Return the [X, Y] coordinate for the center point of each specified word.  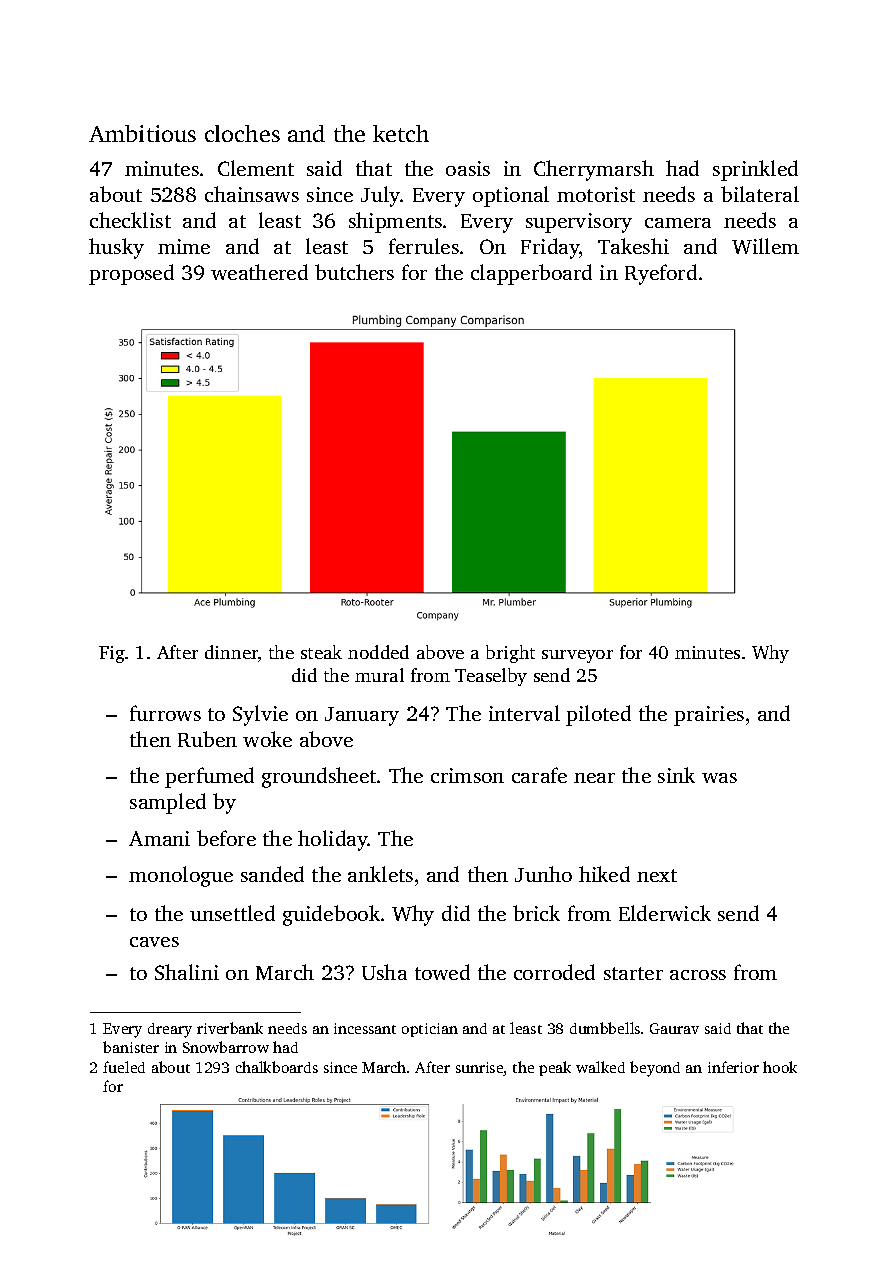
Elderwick [665, 913]
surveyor [577, 656]
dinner [231, 652]
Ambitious [142, 133]
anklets [380, 874]
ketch [401, 133]
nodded [378, 652]
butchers [354, 272]
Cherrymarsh [594, 170]
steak [321, 652]
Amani [159, 838]
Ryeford [661, 274]
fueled [124, 1067]
